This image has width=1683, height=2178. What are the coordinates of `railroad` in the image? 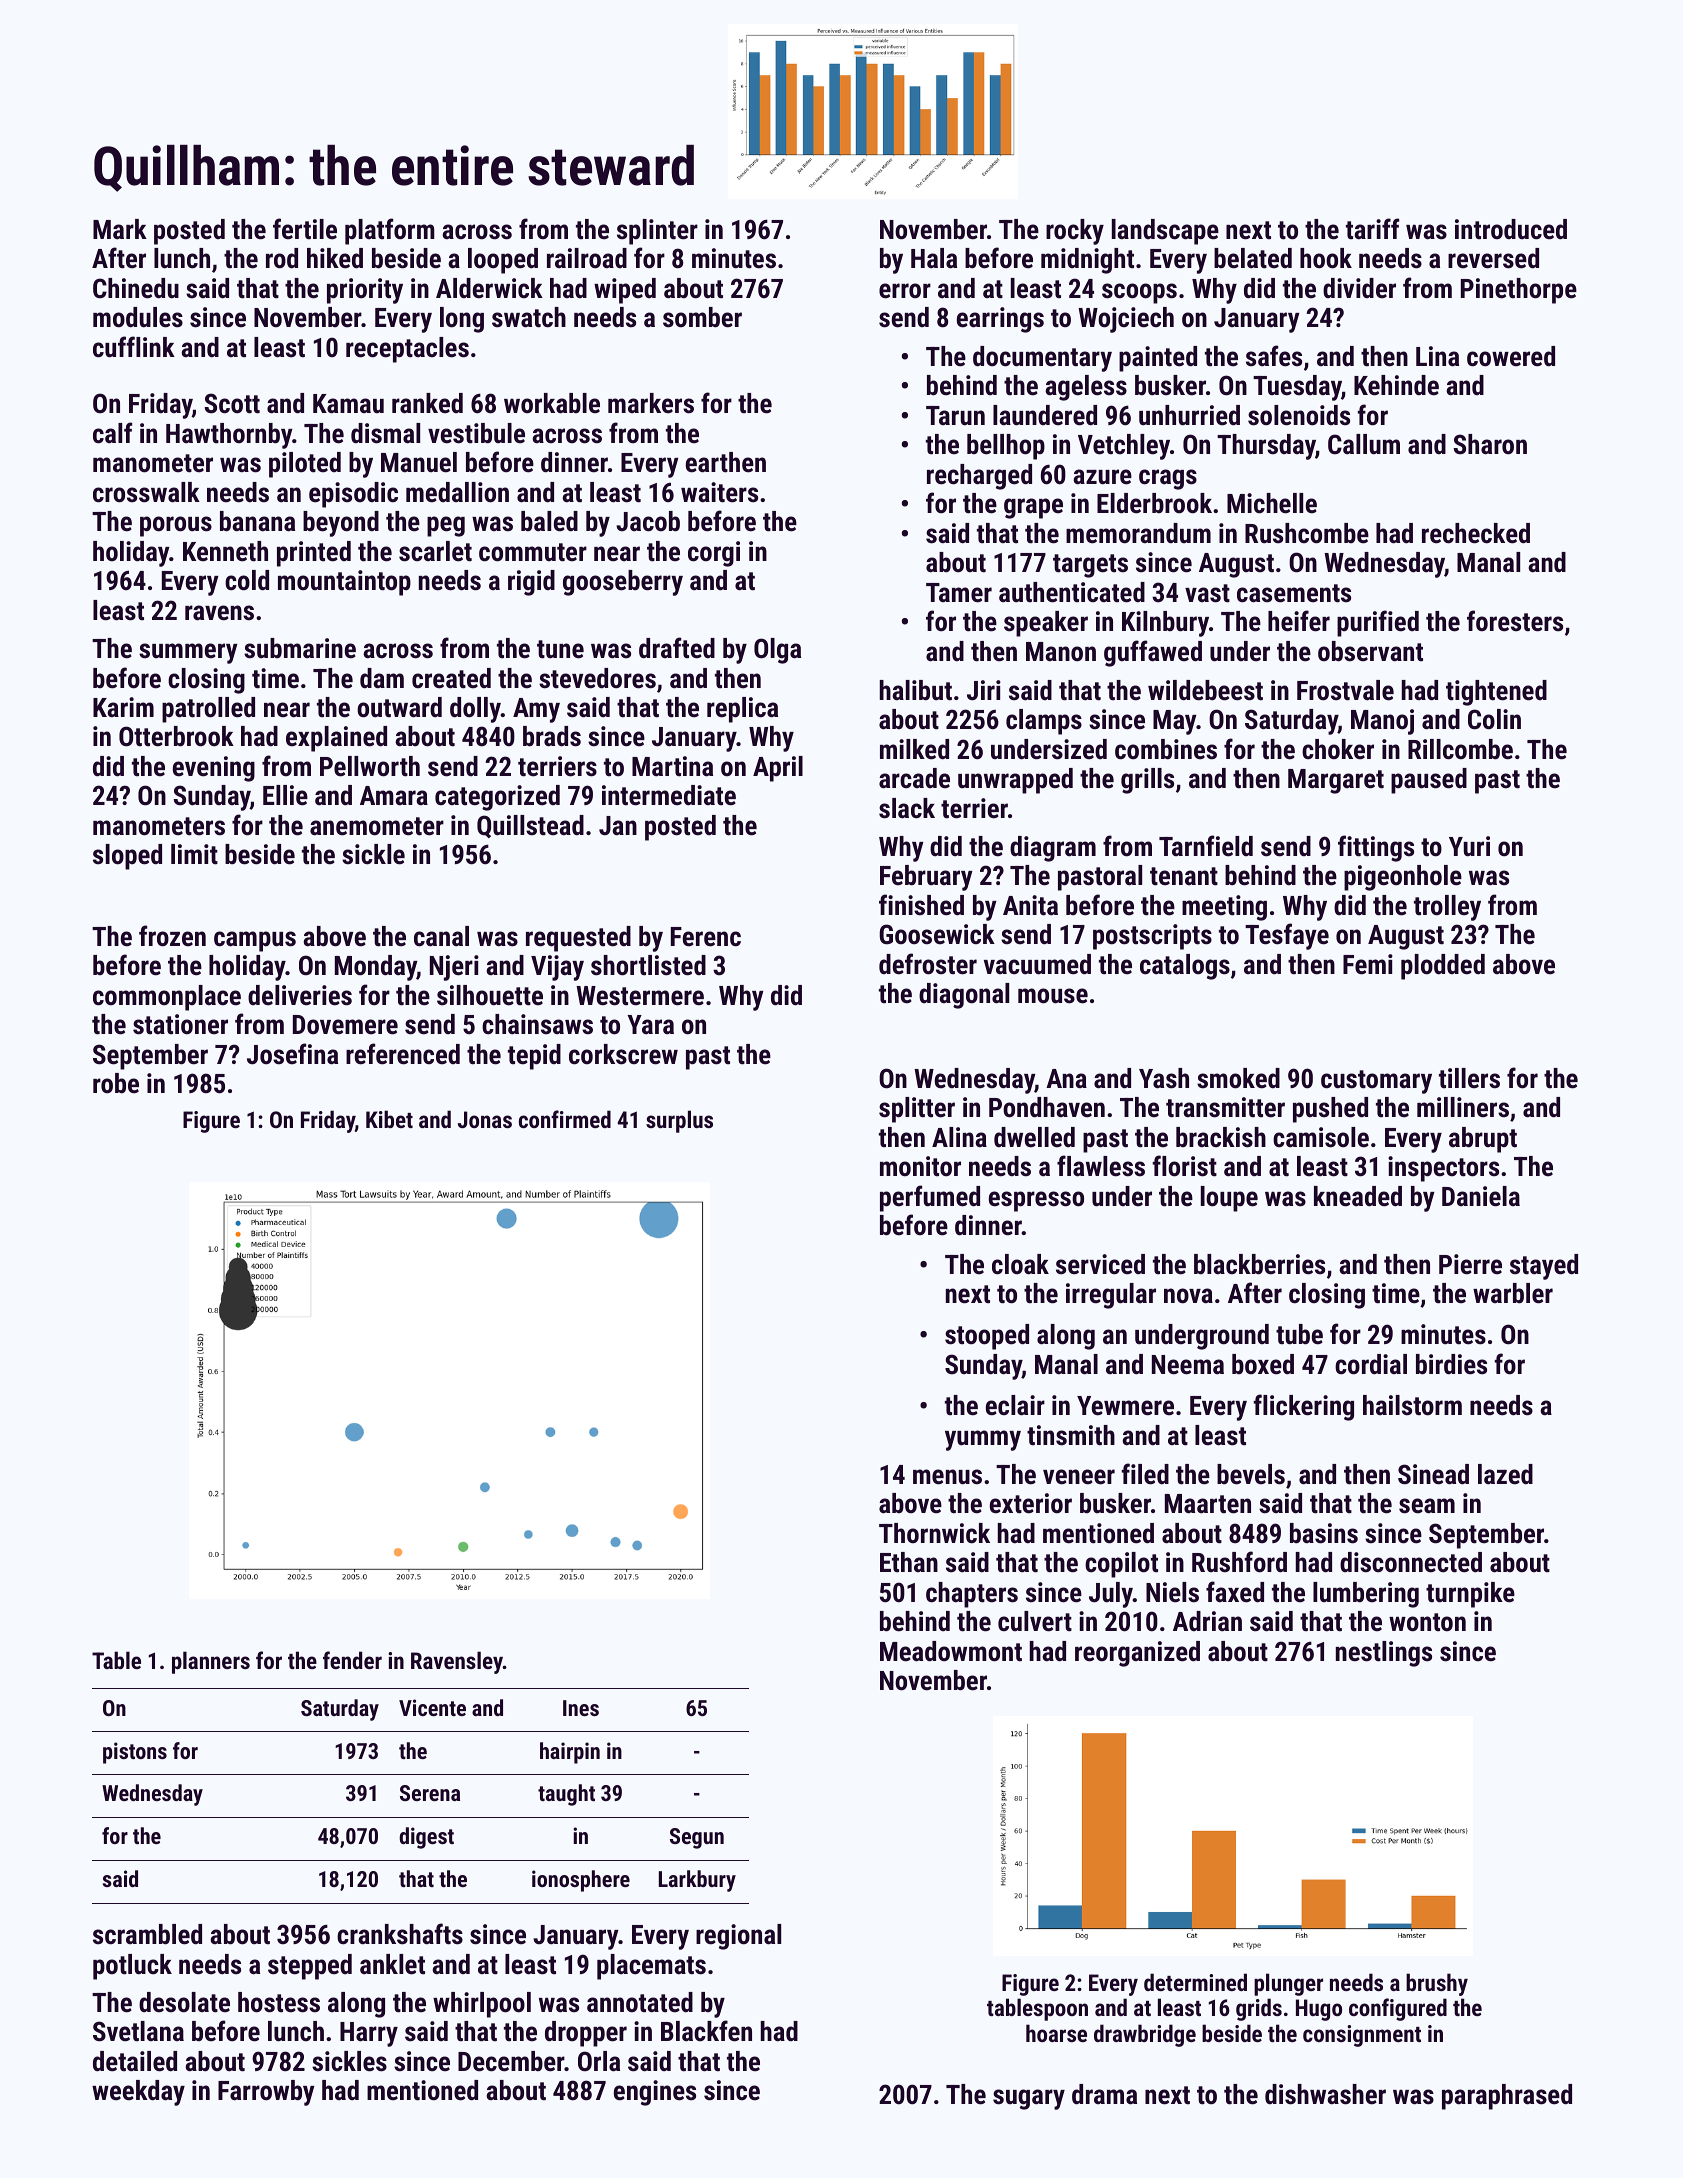 It's located at (587, 258).
